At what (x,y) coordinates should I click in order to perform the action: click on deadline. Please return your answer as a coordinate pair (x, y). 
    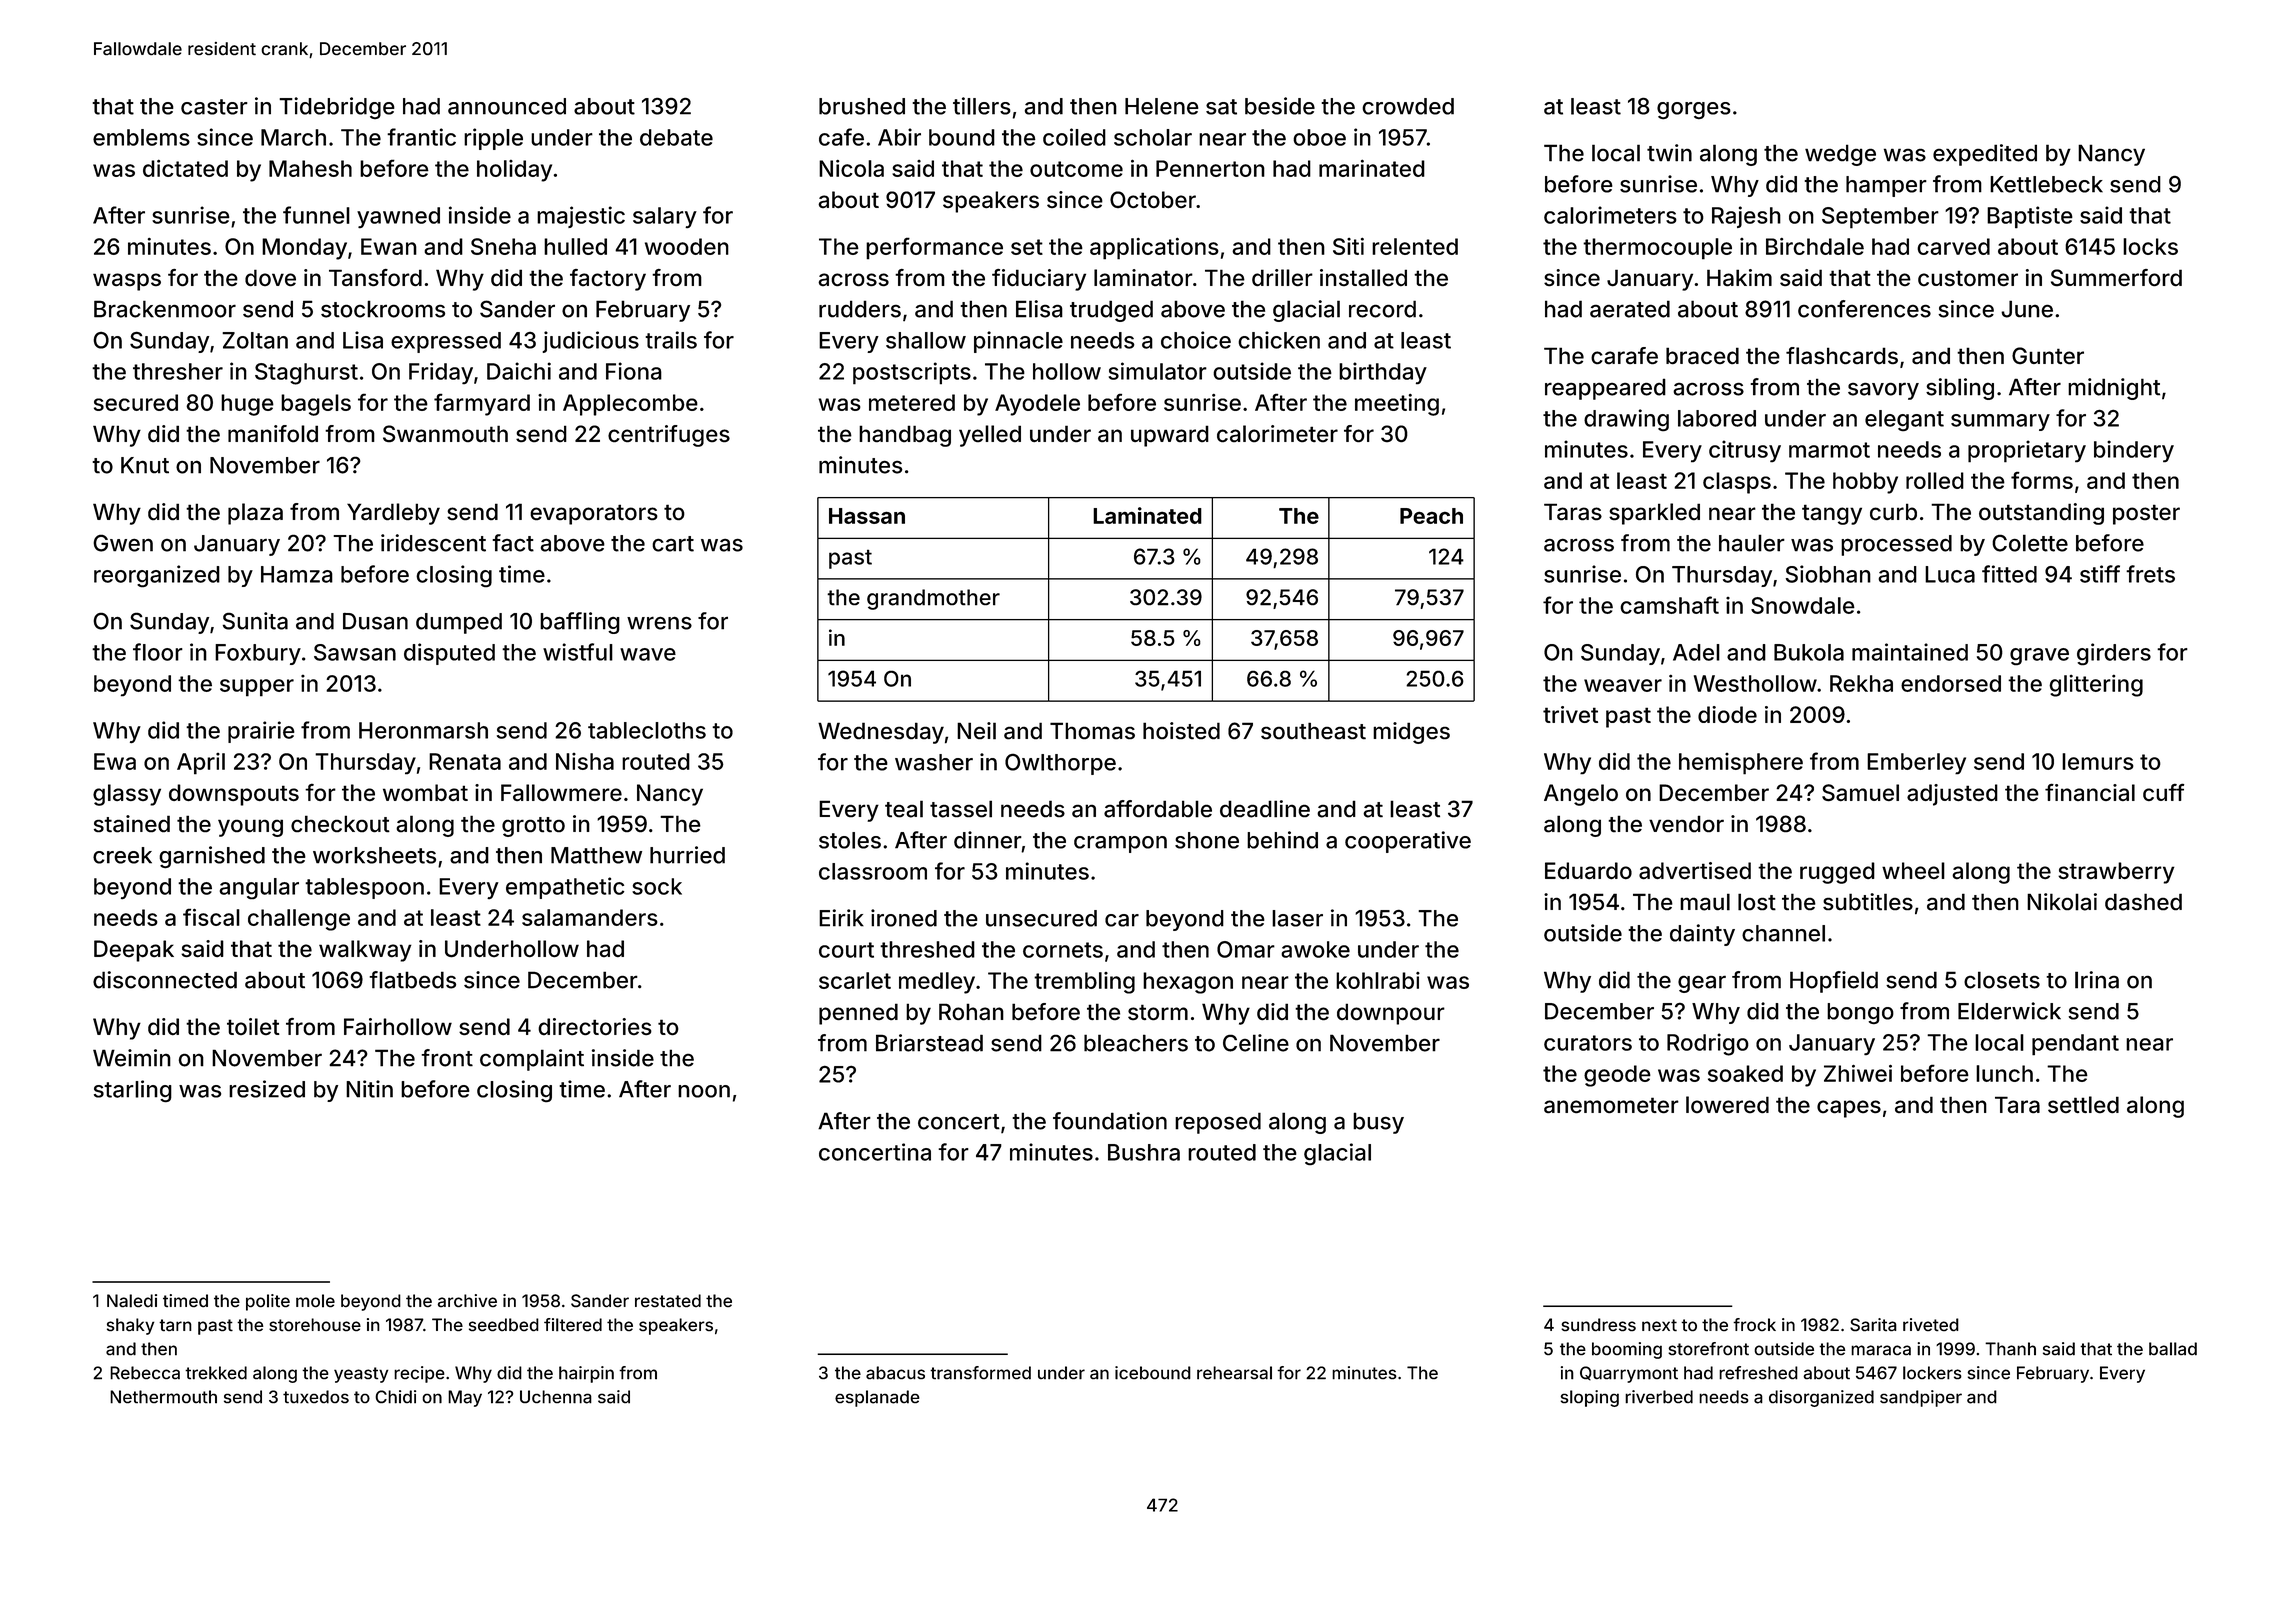
    Looking at the image, I should click on (1265, 809).
